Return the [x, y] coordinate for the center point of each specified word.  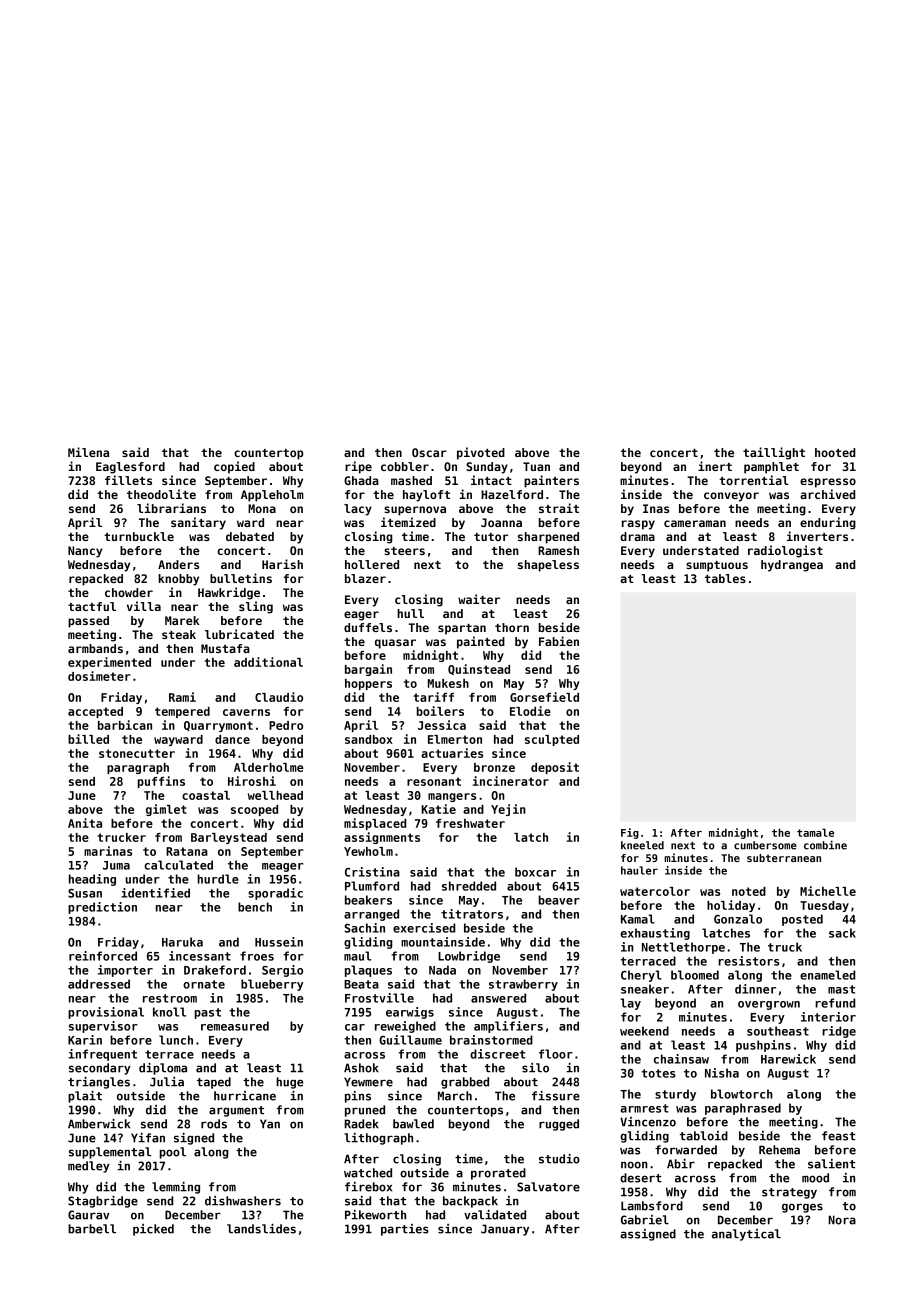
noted [749, 891]
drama [637, 536]
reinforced [103, 956]
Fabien [559, 641]
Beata [361, 984]
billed [88, 739]
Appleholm [272, 496]
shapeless [548, 566]
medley [89, 1167]
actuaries [452, 753]
